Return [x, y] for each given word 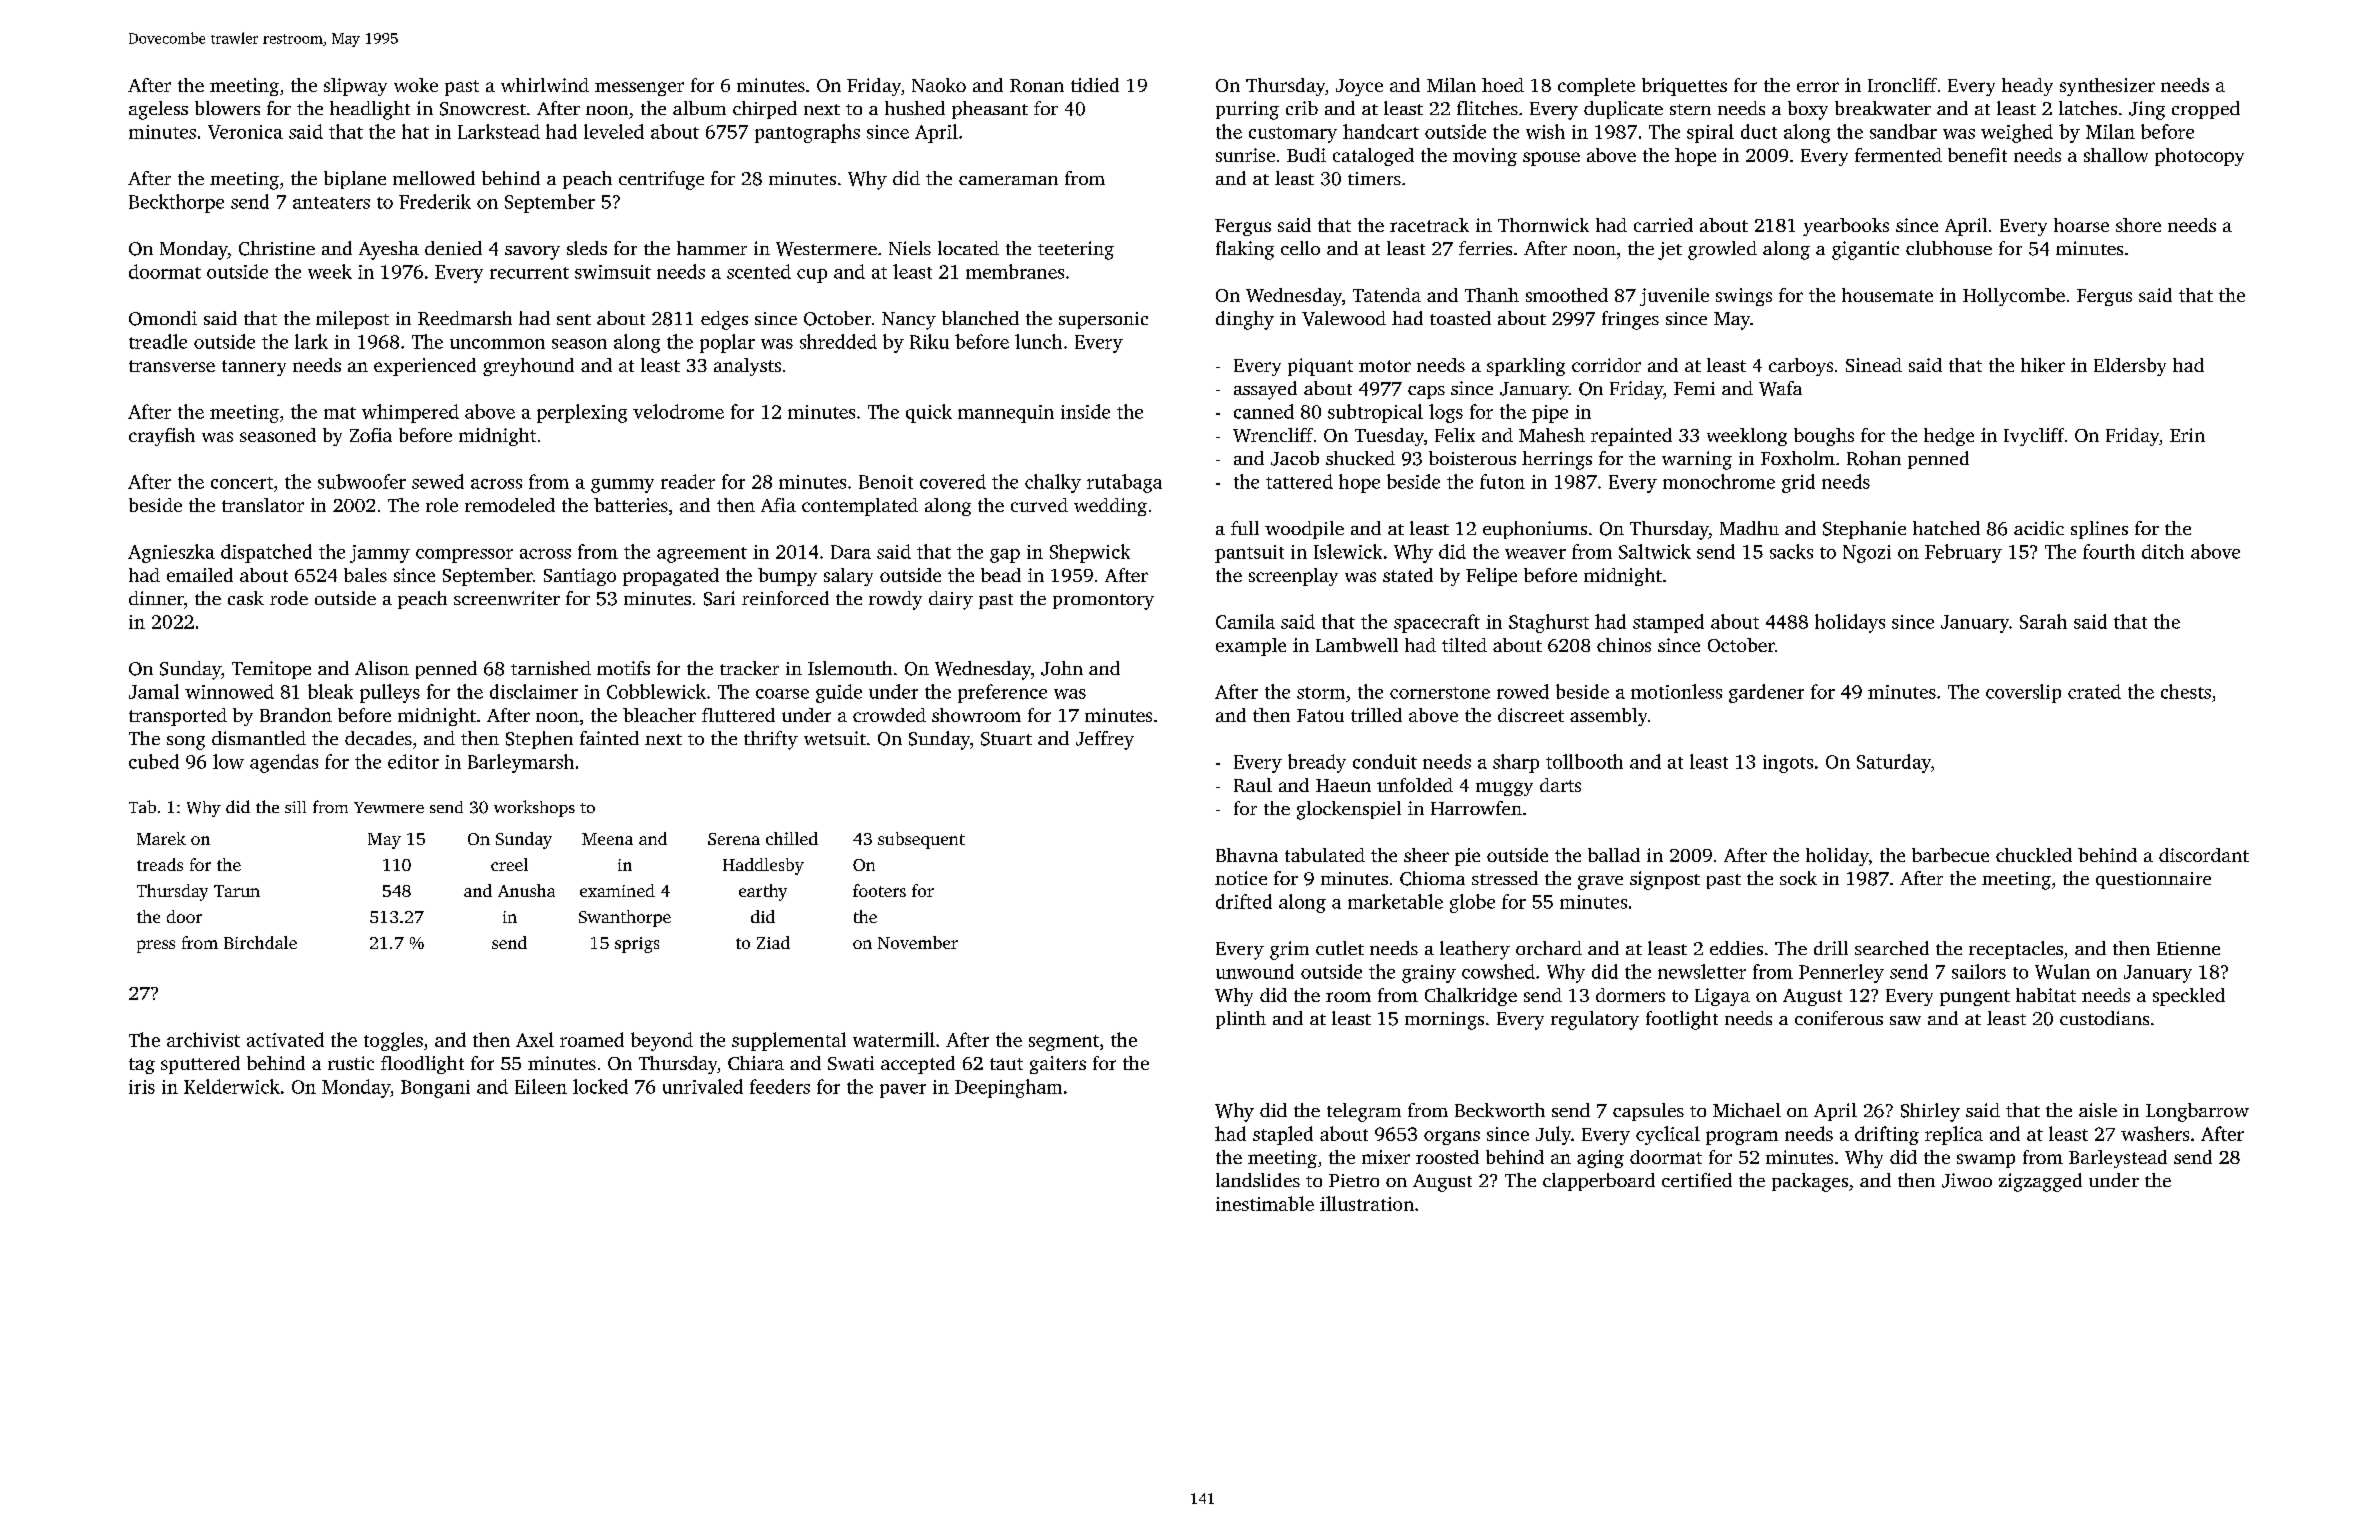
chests [2186, 691]
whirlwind [545, 85]
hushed [915, 108]
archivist [203, 1039]
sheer [1426, 855]
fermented [1898, 155]
